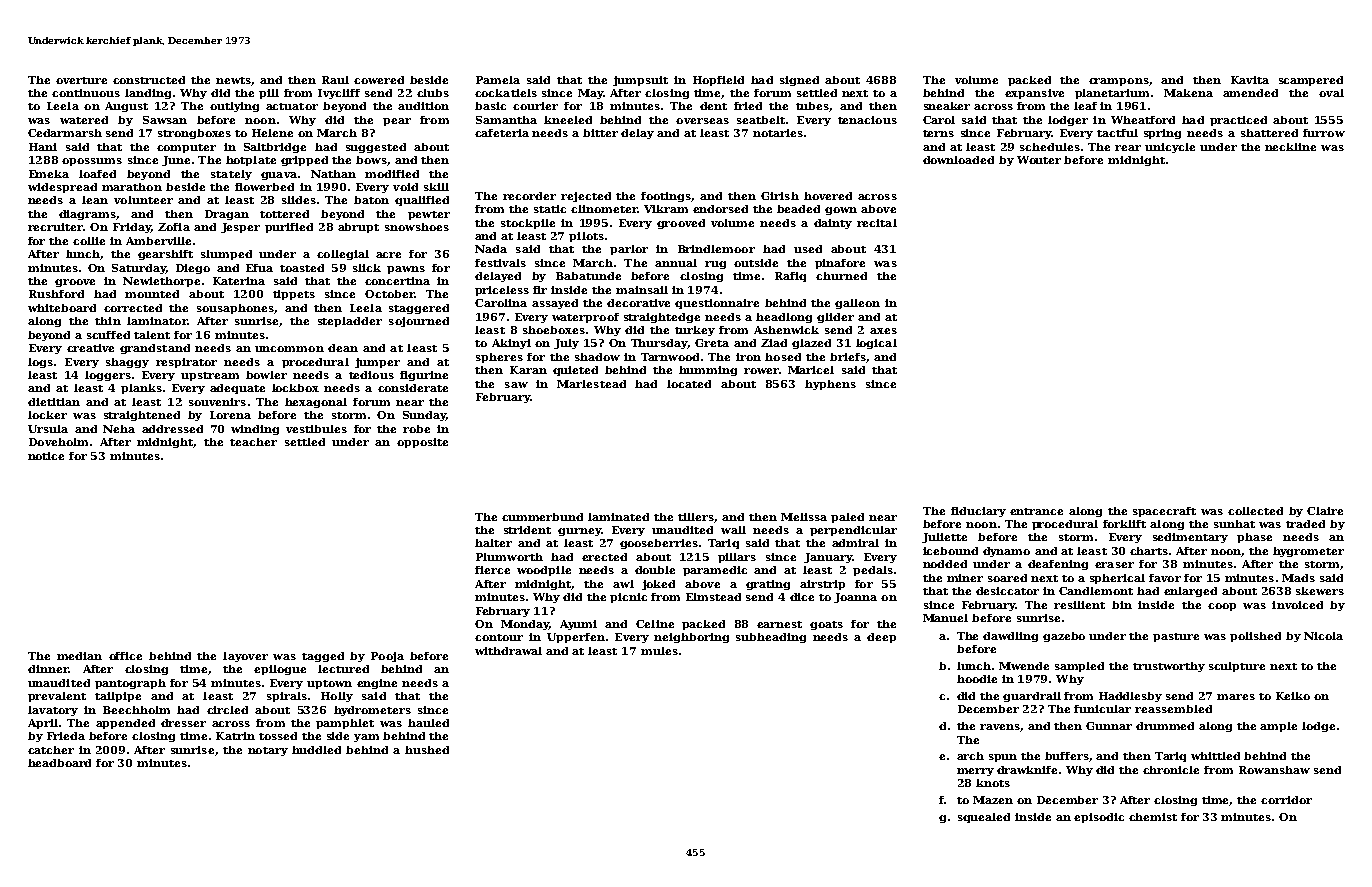  Describe the element at coordinates (427, 750) in the screenshot. I see `hushed` at that location.
